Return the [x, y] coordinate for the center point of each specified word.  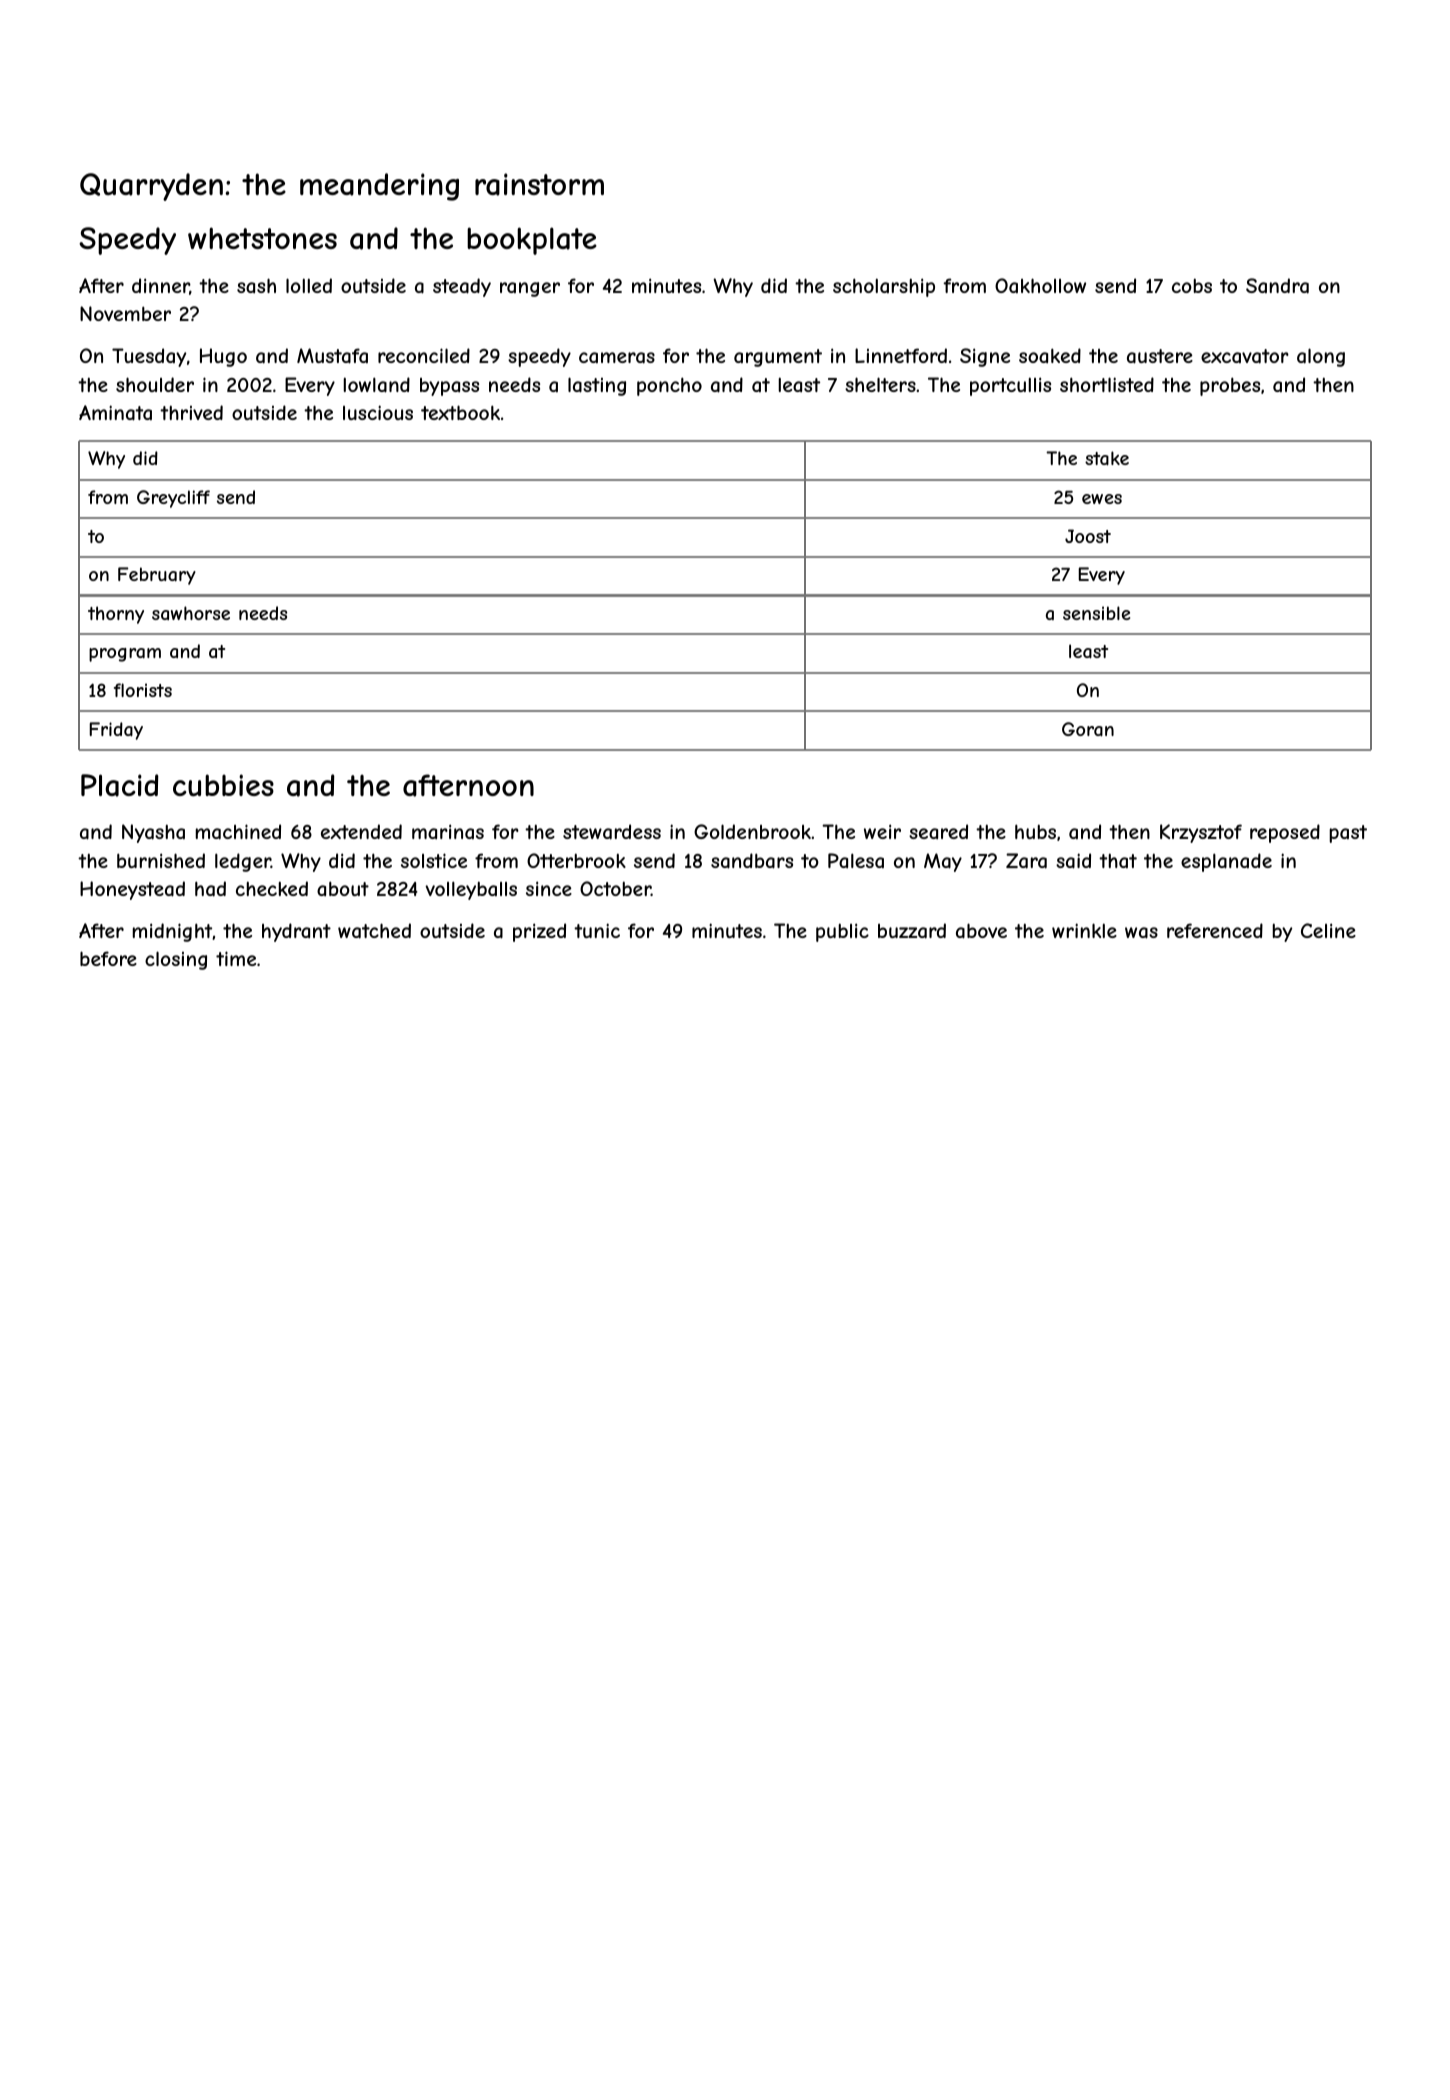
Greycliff [173, 499]
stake [1107, 458]
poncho [669, 386]
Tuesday [149, 357]
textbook [460, 412]
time [236, 958]
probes [1230, 386]
